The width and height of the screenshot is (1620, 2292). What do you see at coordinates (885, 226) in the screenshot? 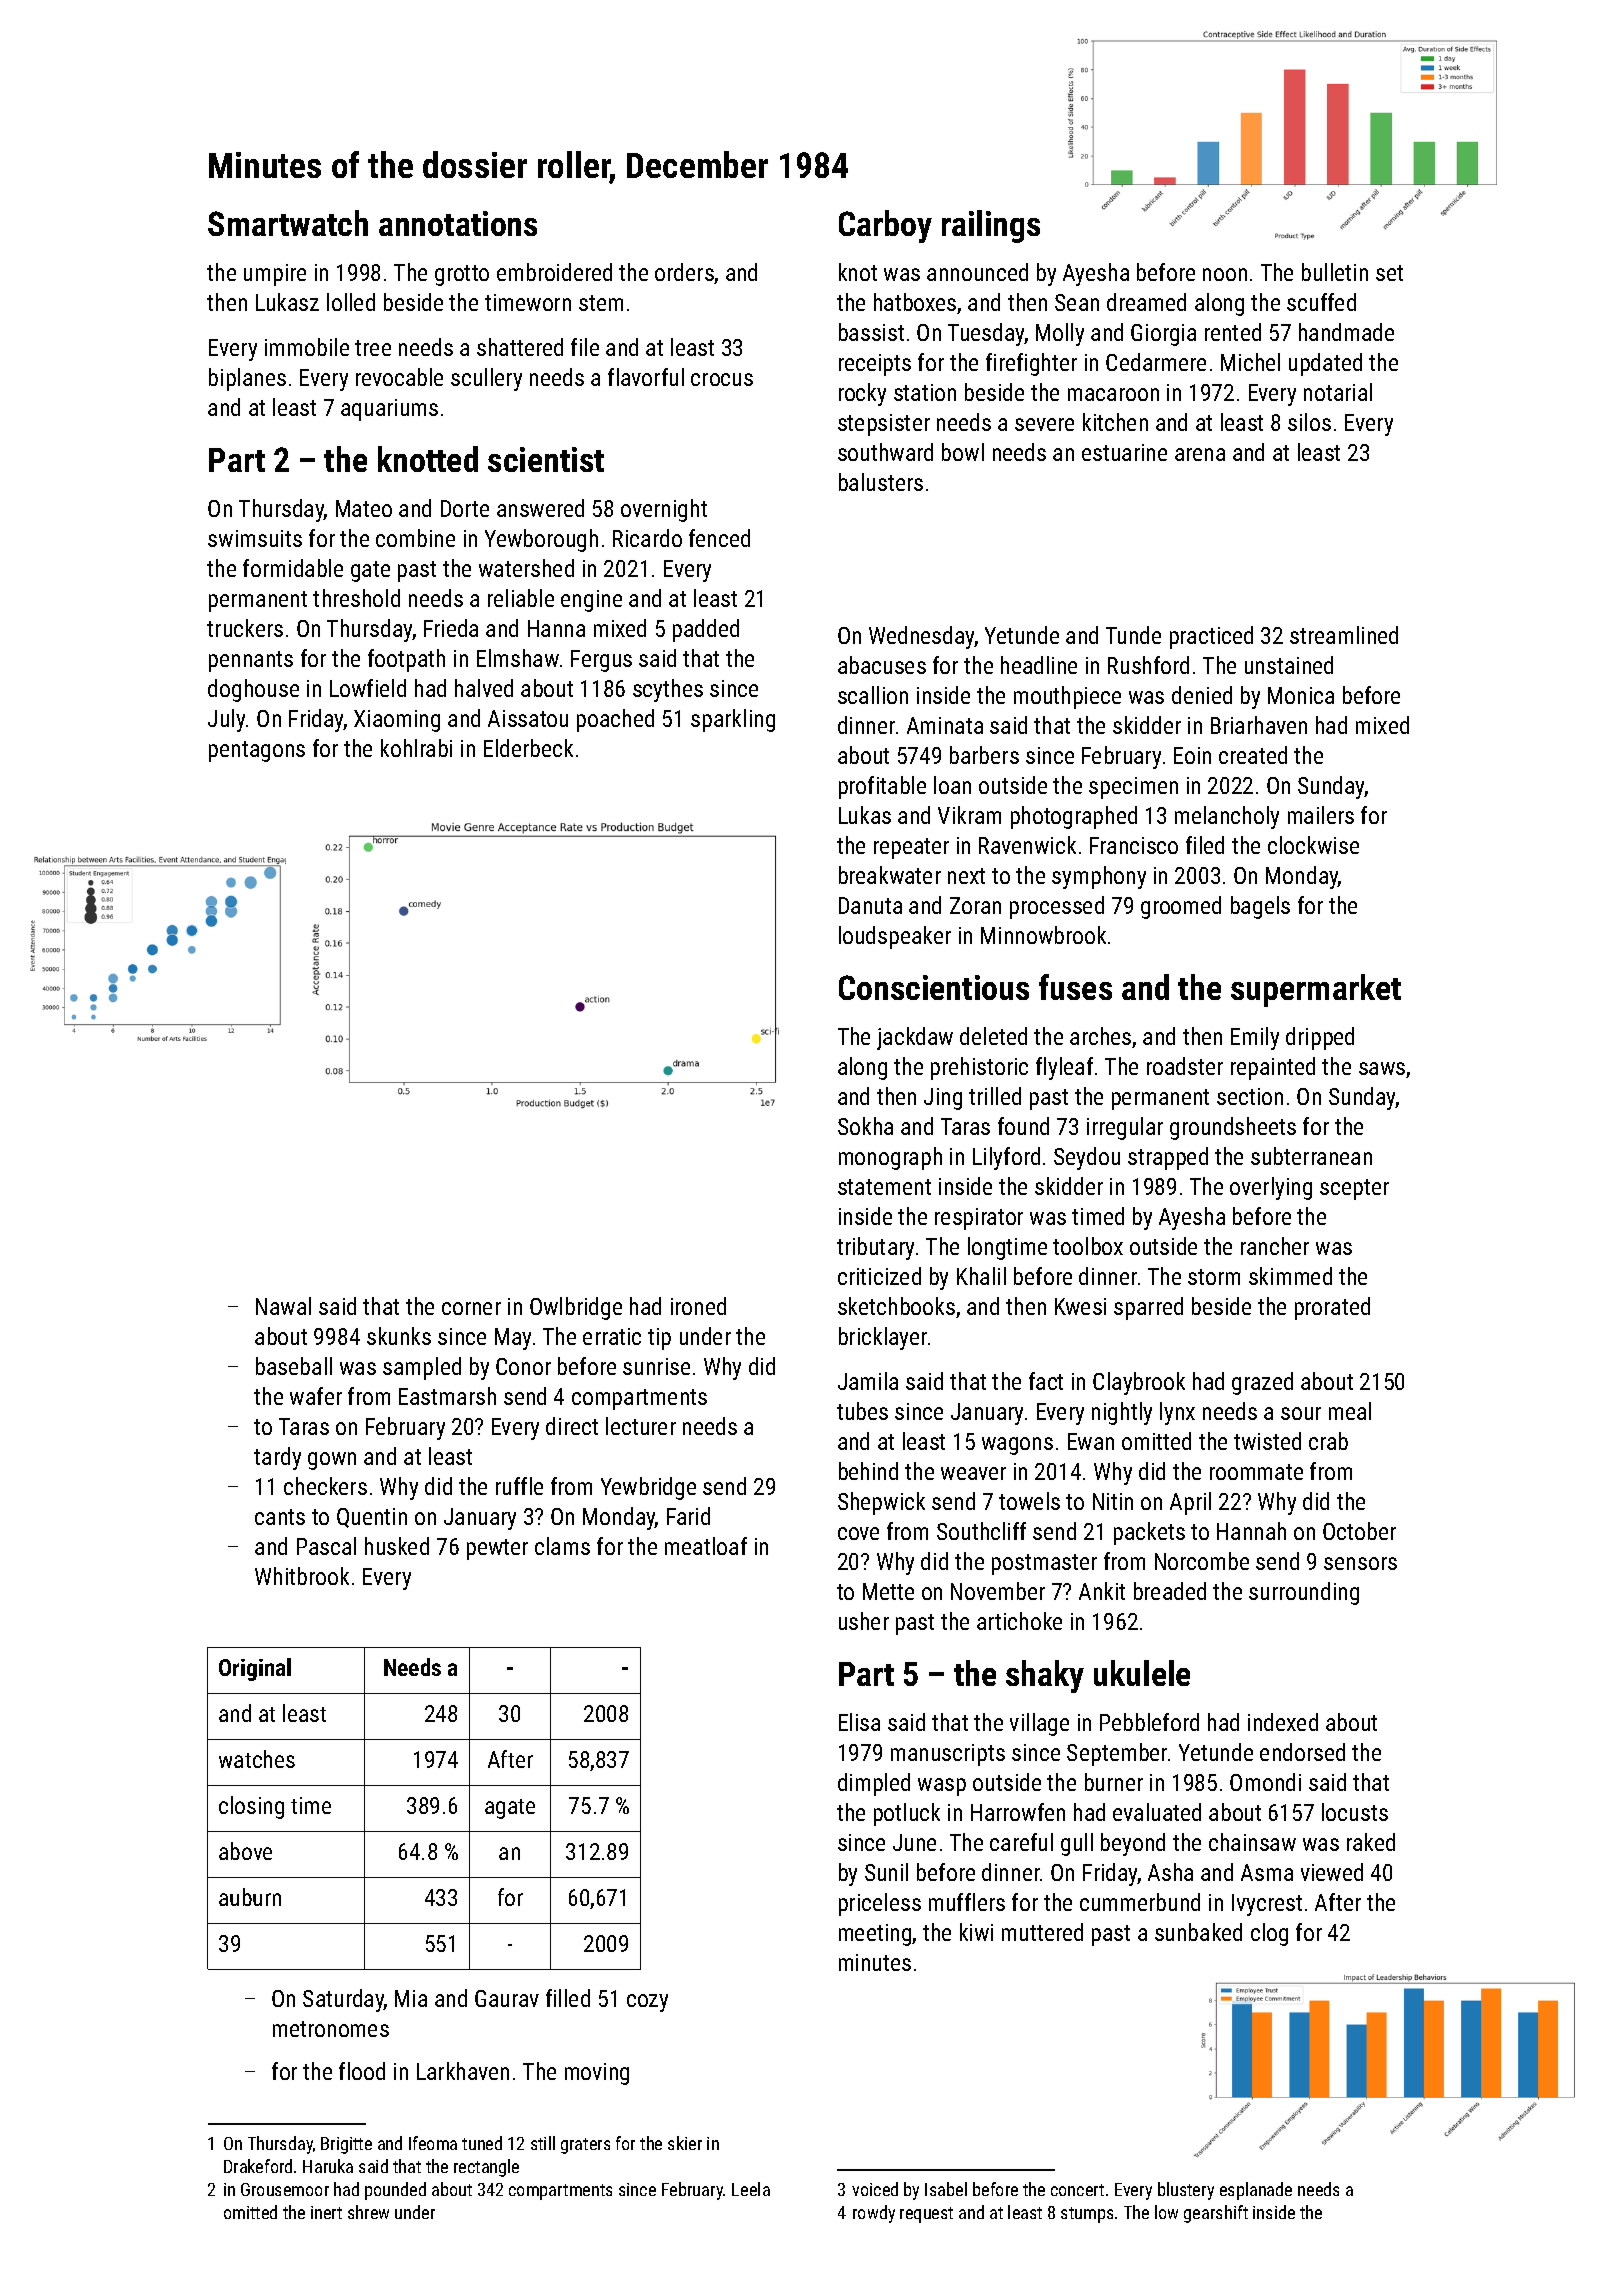
I see `Carboy` at bounding box center [885, 226].
